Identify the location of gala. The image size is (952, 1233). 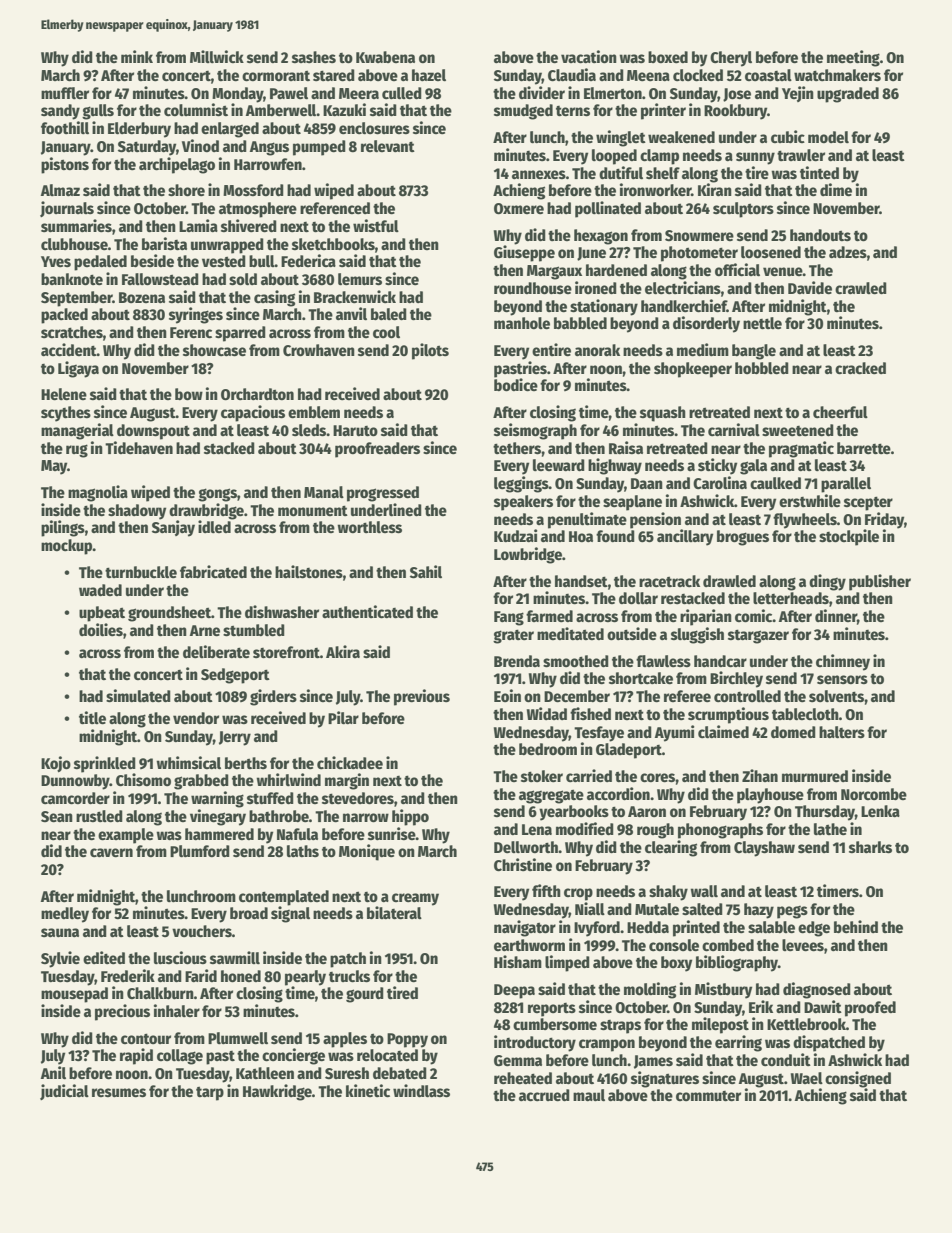
(753, 467).
